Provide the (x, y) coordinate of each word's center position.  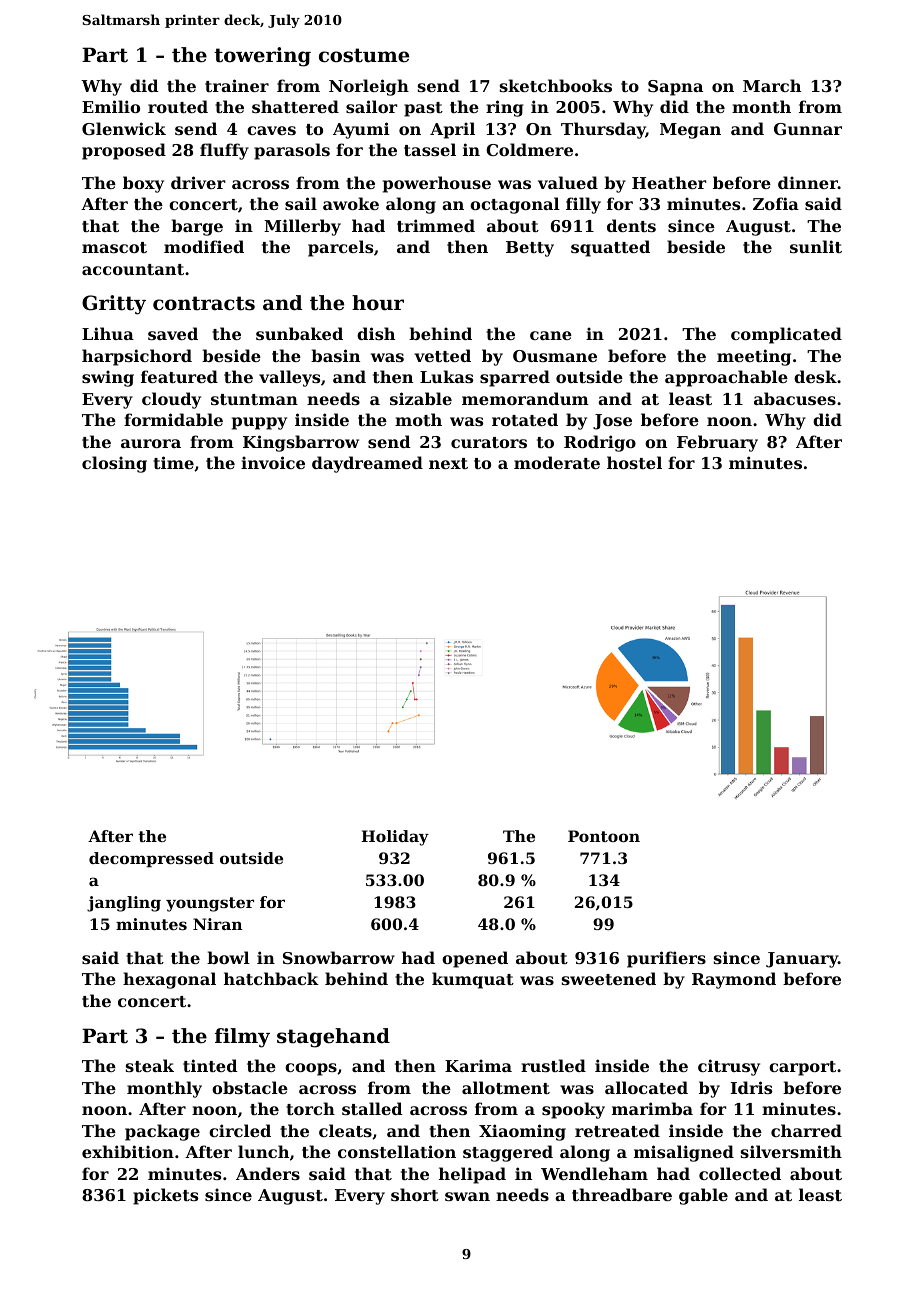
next (448, 463)
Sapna (675, 88)
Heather (669, 182)
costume (364, 55)
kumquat (473, 980)
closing (114, 464)
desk (815, 376)
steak (150, 1065)
